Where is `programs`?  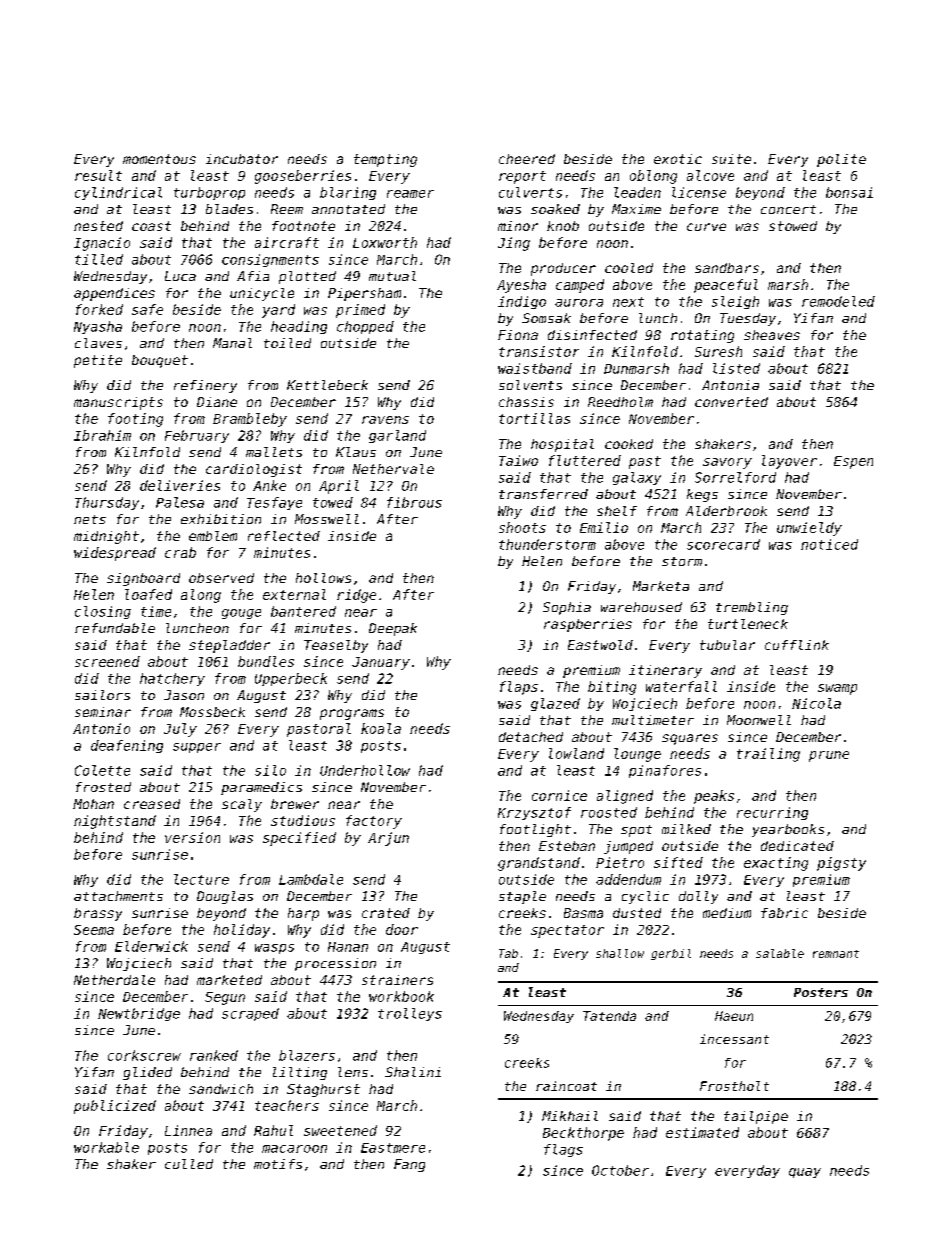
programs is located at coordinates (352, 714).
